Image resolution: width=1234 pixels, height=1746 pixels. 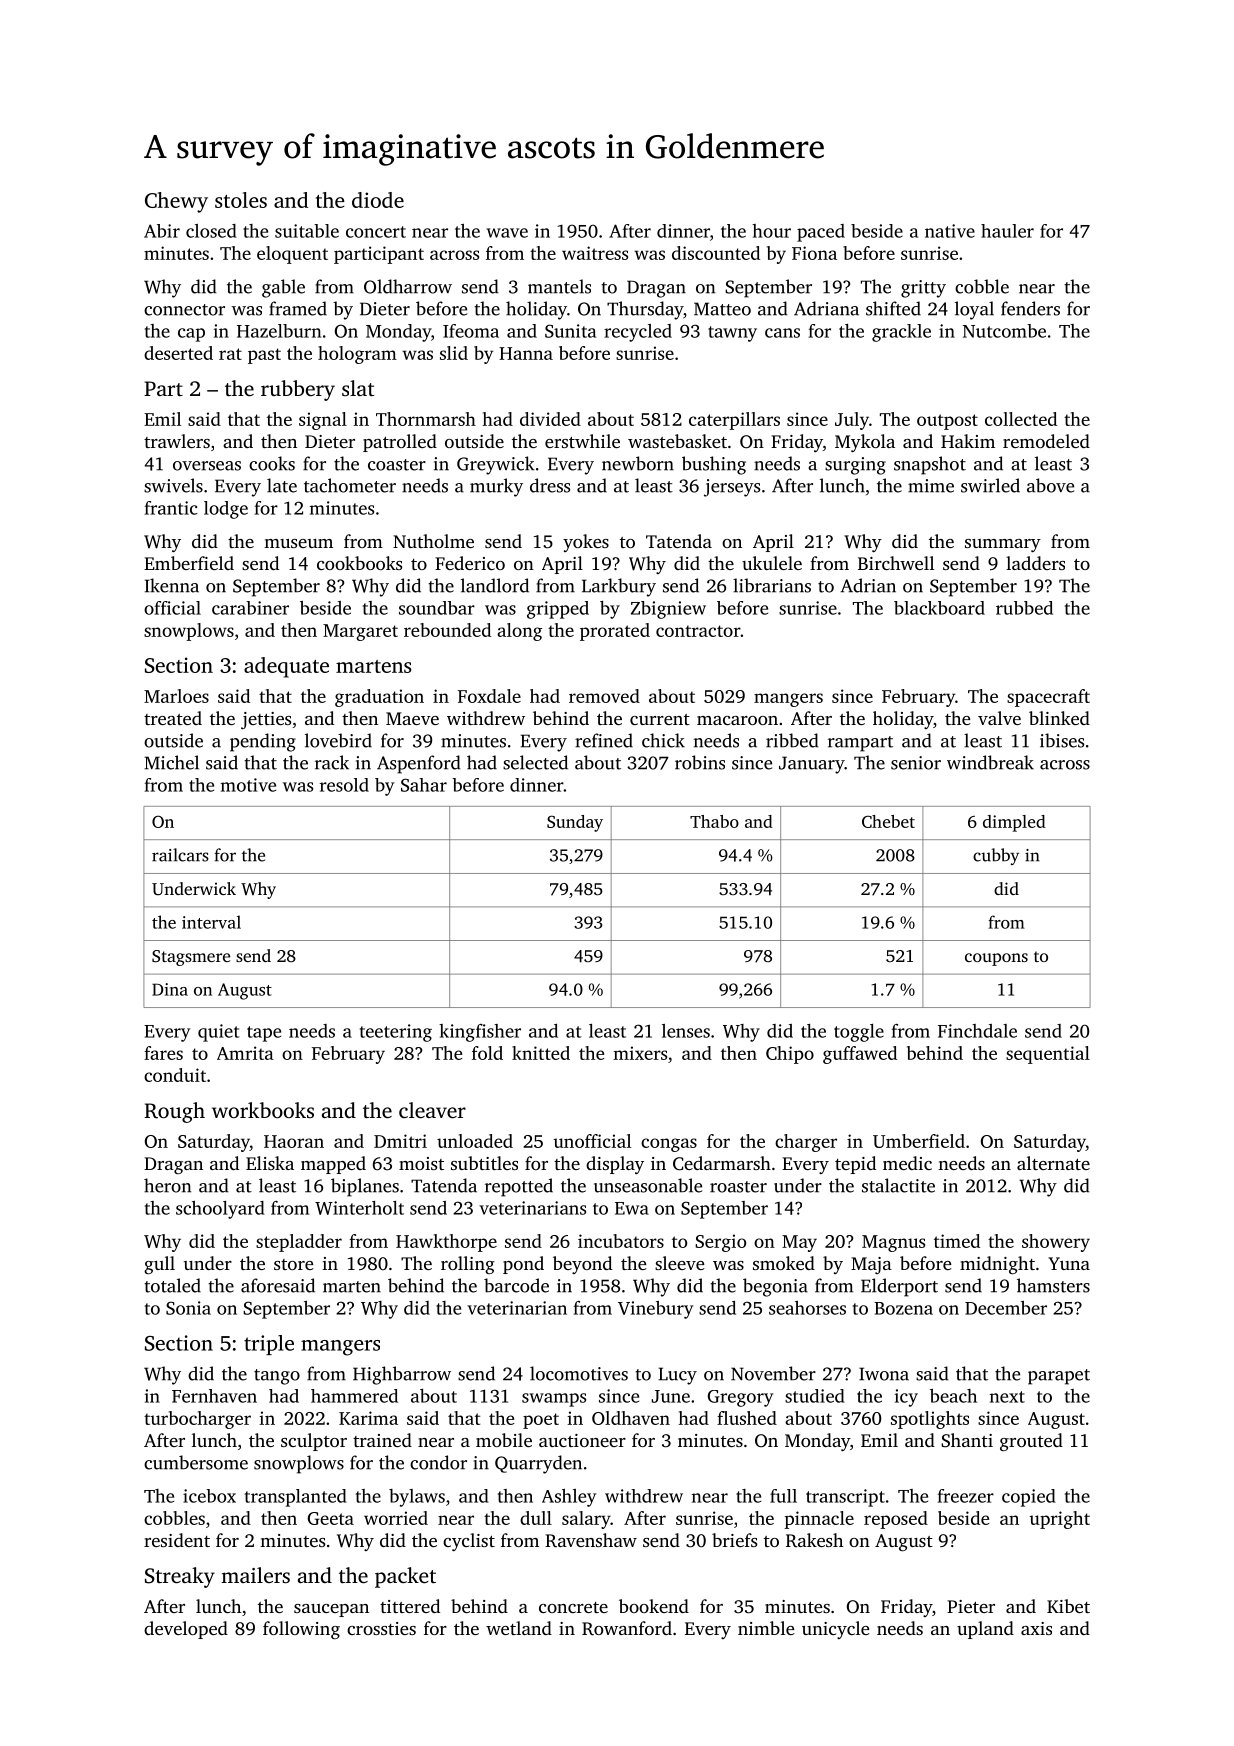 What do you see at coordinates (916, 763) in the document?
I see `senior` at bounding box center [916, 763].
